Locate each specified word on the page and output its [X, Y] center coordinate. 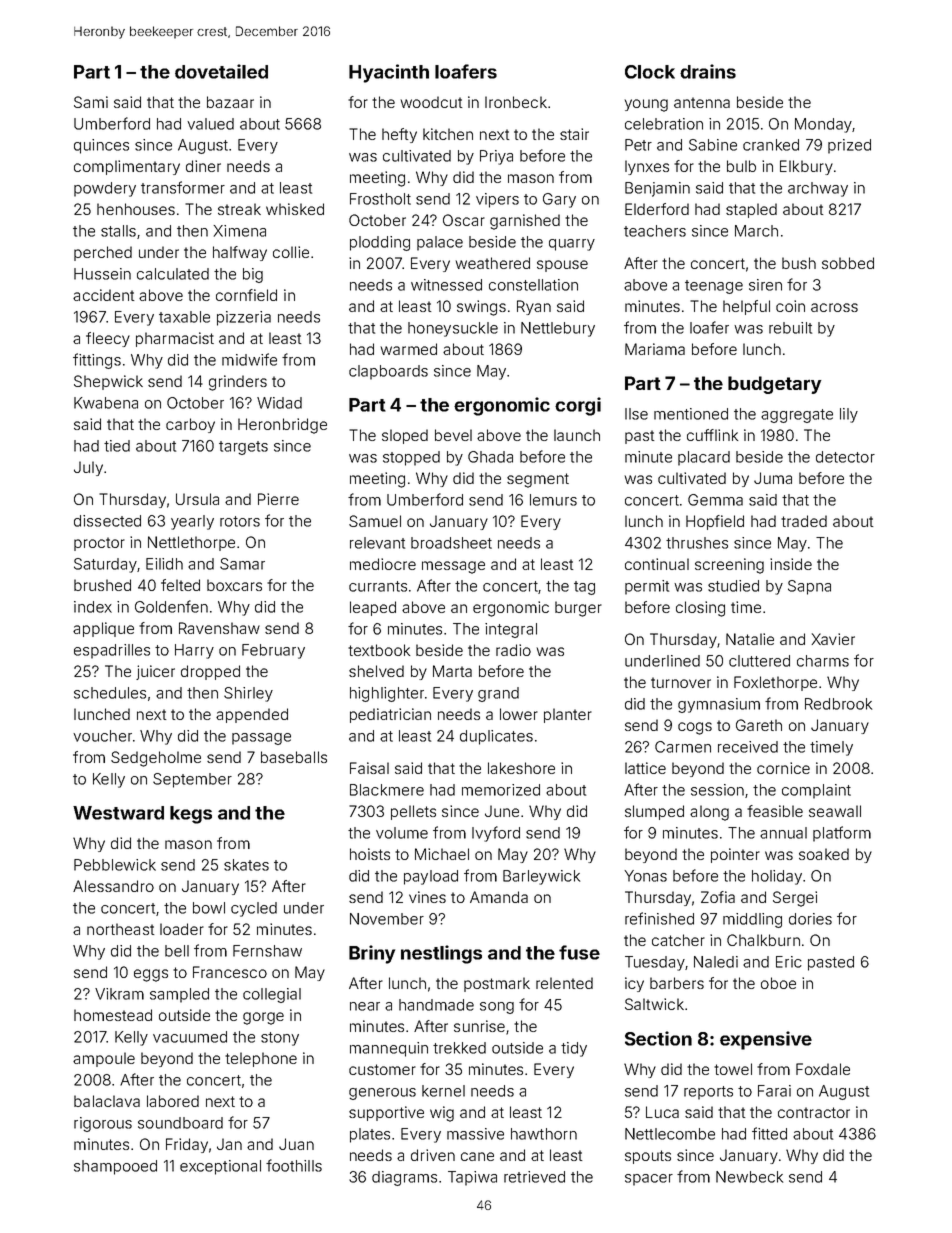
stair [574, 134]
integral [511, 630]
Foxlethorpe [775, 683]
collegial [272, 995]
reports [708, 1093]
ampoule [104, 1059]
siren [765, 285]
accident [103, 295]
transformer [183, 187]
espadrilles [112, 651]
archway [818, 189]
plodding [380, 243]
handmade [436, 1005]
